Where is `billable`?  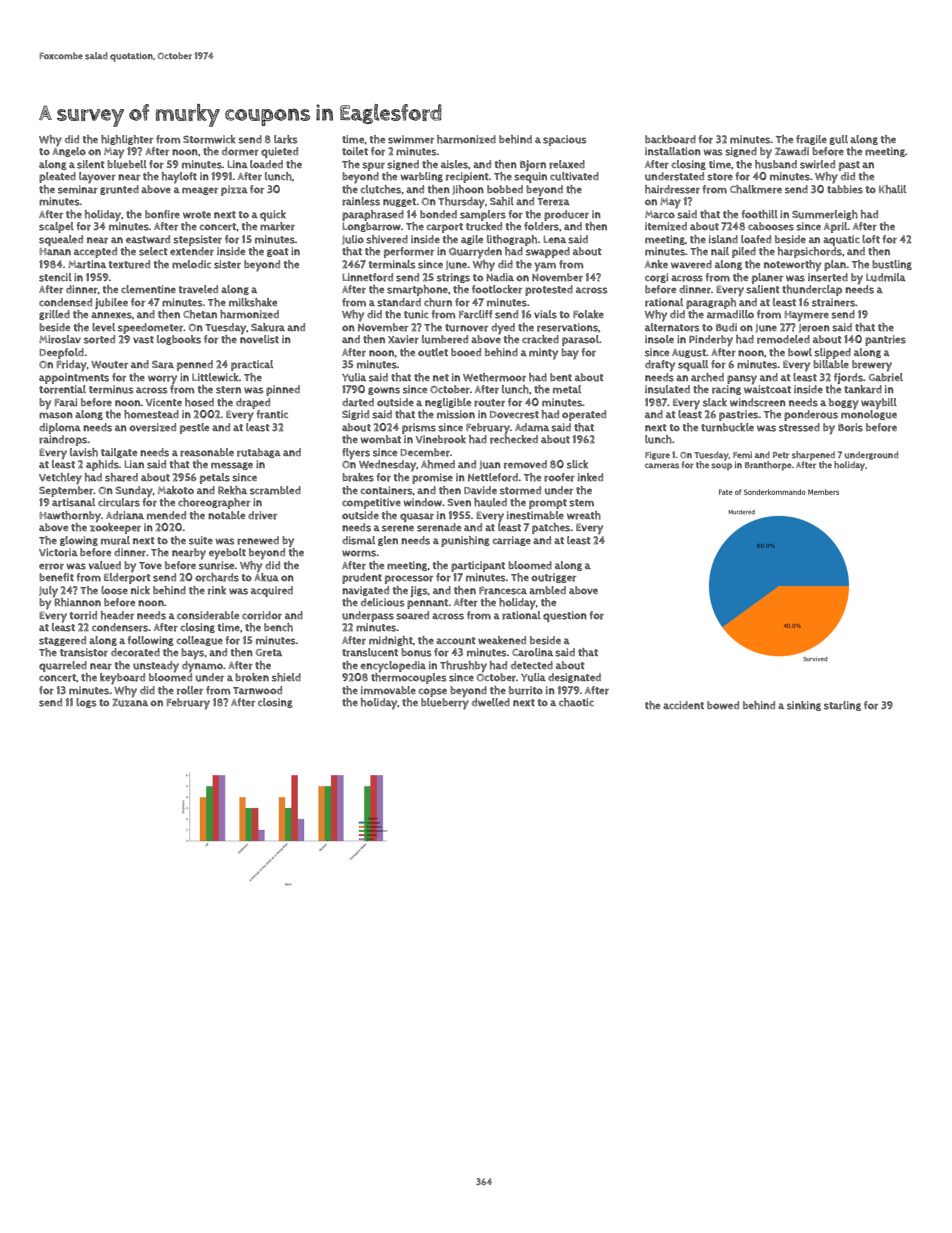
billable is located at coordinates (831, 364).
